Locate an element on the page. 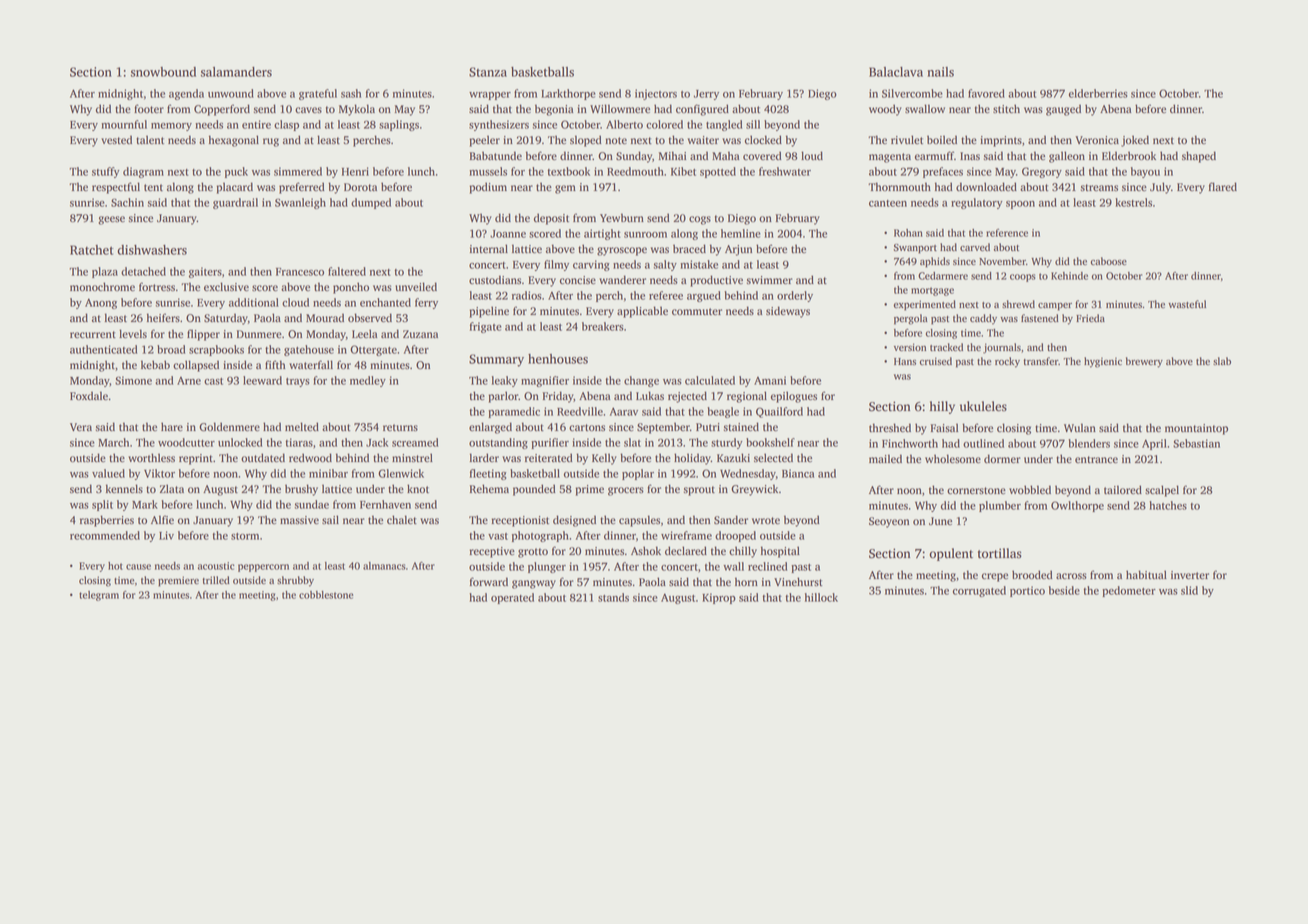 The width and height of the page is (1308, 924). salamanders is located at coordinates (236, 72).
